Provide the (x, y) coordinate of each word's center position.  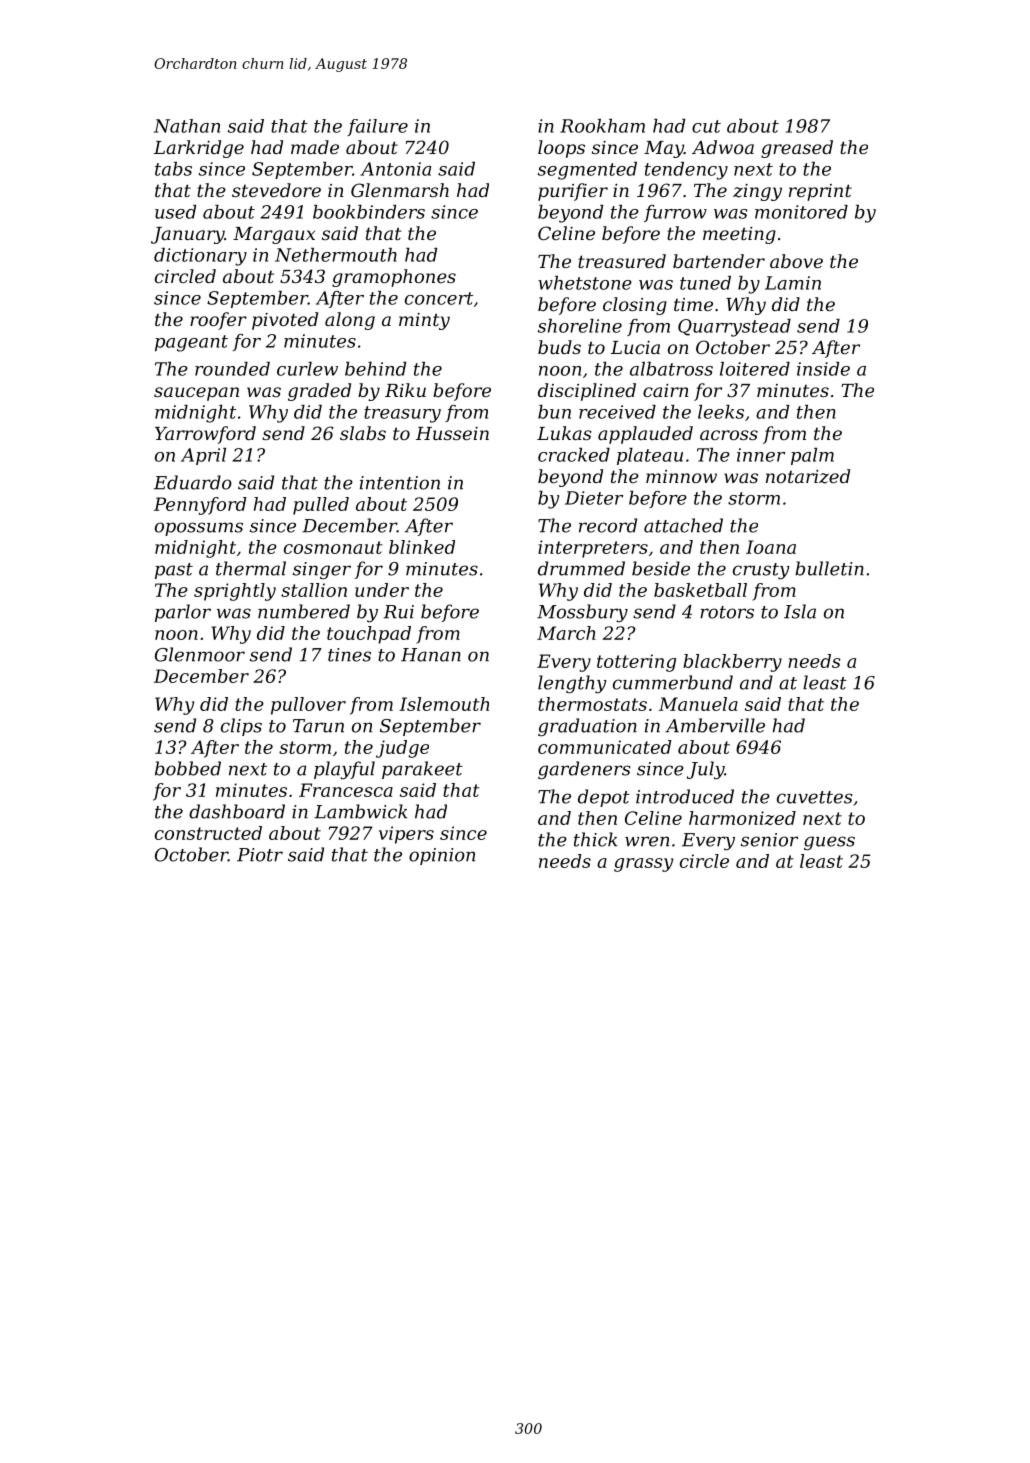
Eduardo (193, 482)
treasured (622, 261)
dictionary (200, 257)
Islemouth (444, 704)
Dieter (594, 498)
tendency (686, 171)
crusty (761, 571)
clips (241, 727)
